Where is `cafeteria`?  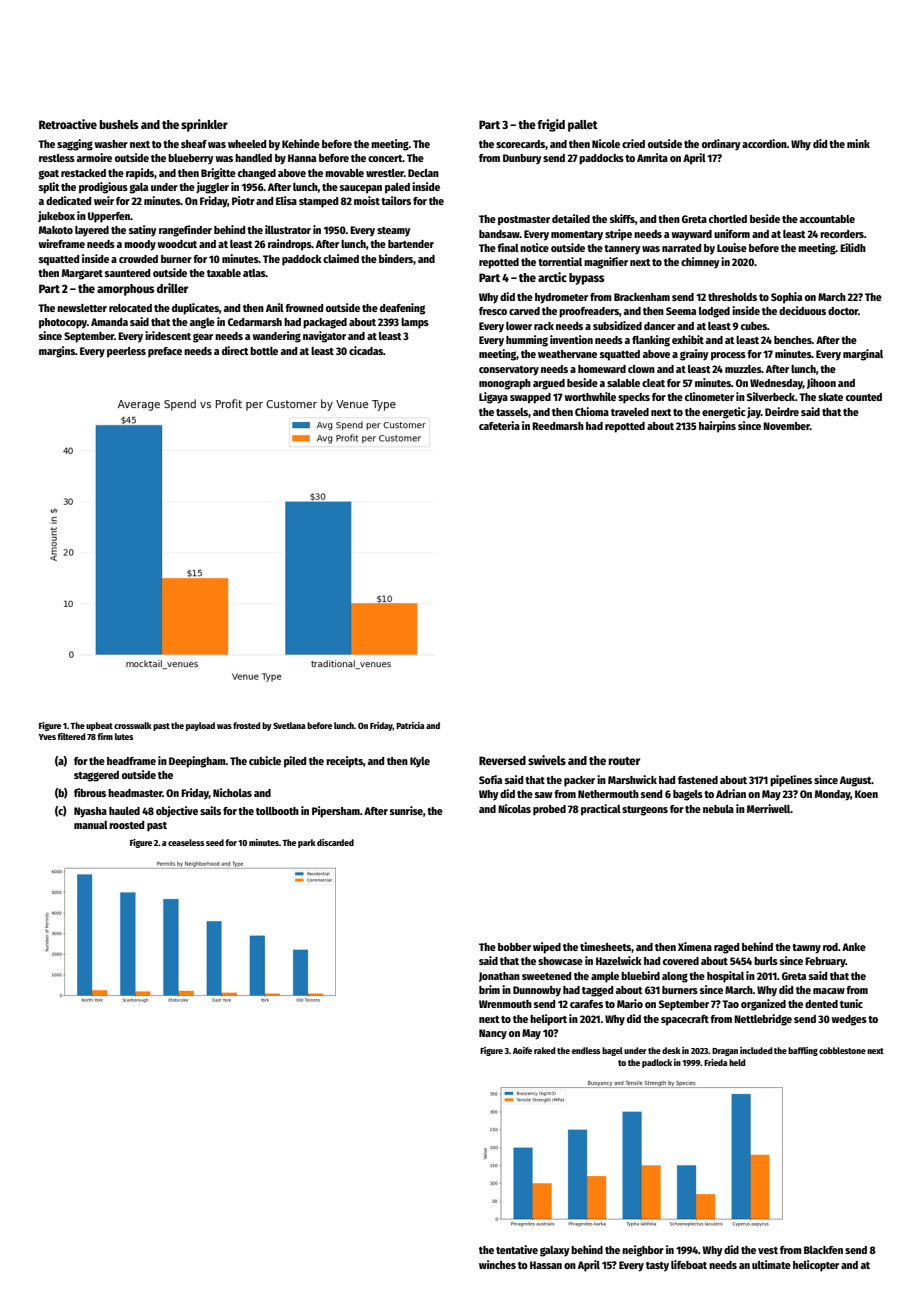 cafeteria is located at coordinates (499, 425).
